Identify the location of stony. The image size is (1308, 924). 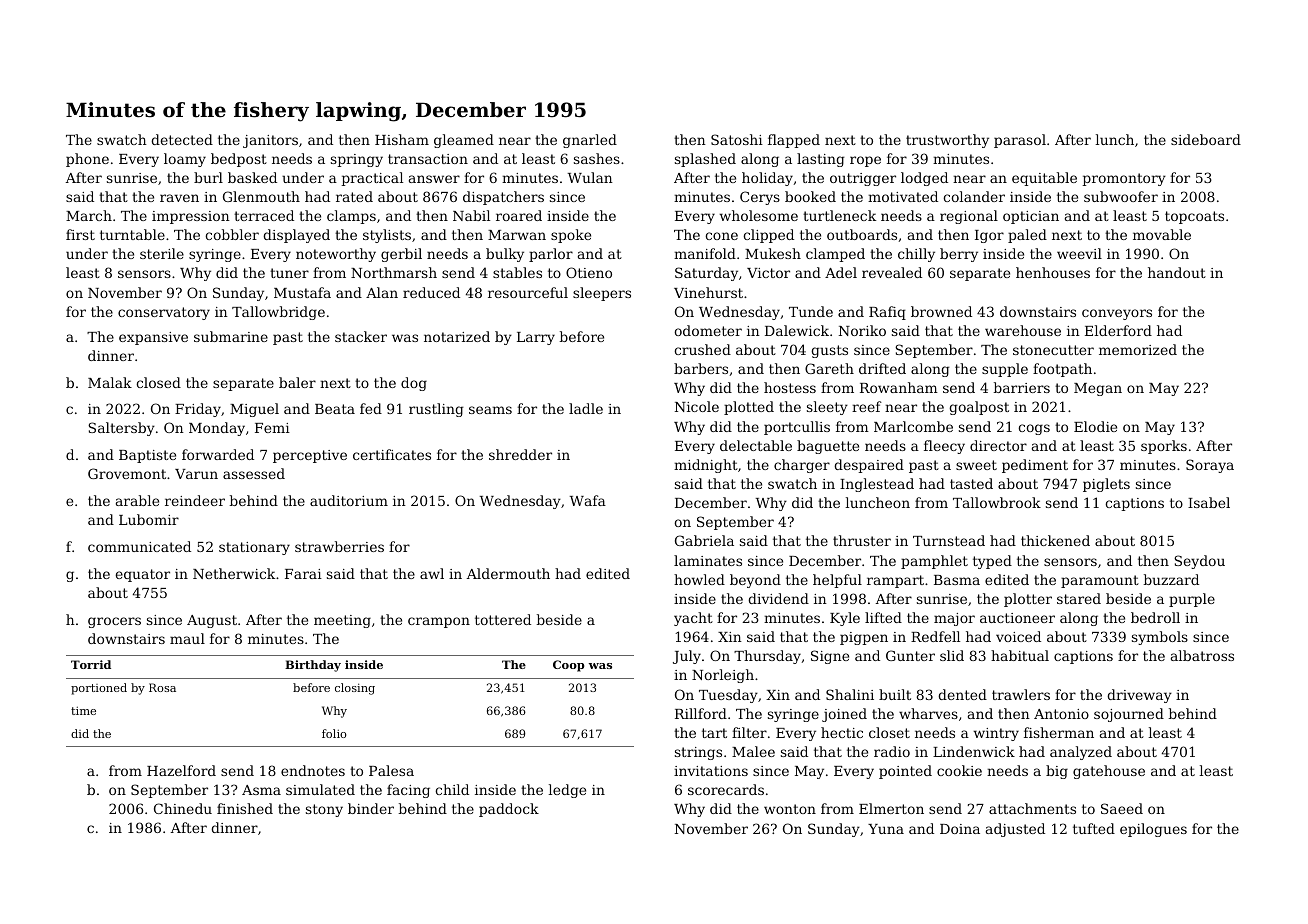
(324, 810).
